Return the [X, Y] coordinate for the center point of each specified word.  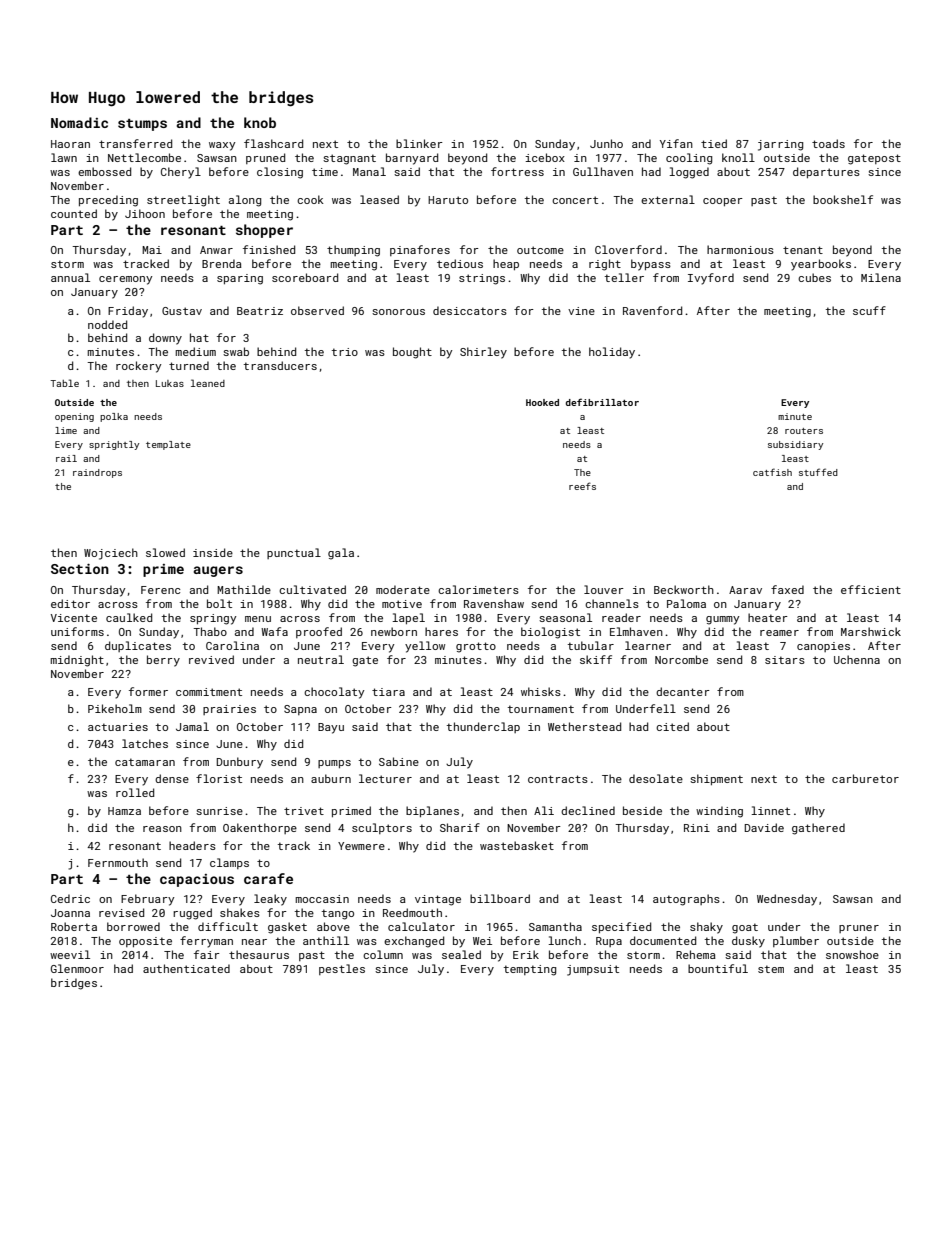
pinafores [420, 250]
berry [163, 661]
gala [341, 554]
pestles [342, 969]
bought [412, 353]
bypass [651, 265]
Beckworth [684, 589]
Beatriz [260, 311]
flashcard [273, 143]
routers [804, 431]
